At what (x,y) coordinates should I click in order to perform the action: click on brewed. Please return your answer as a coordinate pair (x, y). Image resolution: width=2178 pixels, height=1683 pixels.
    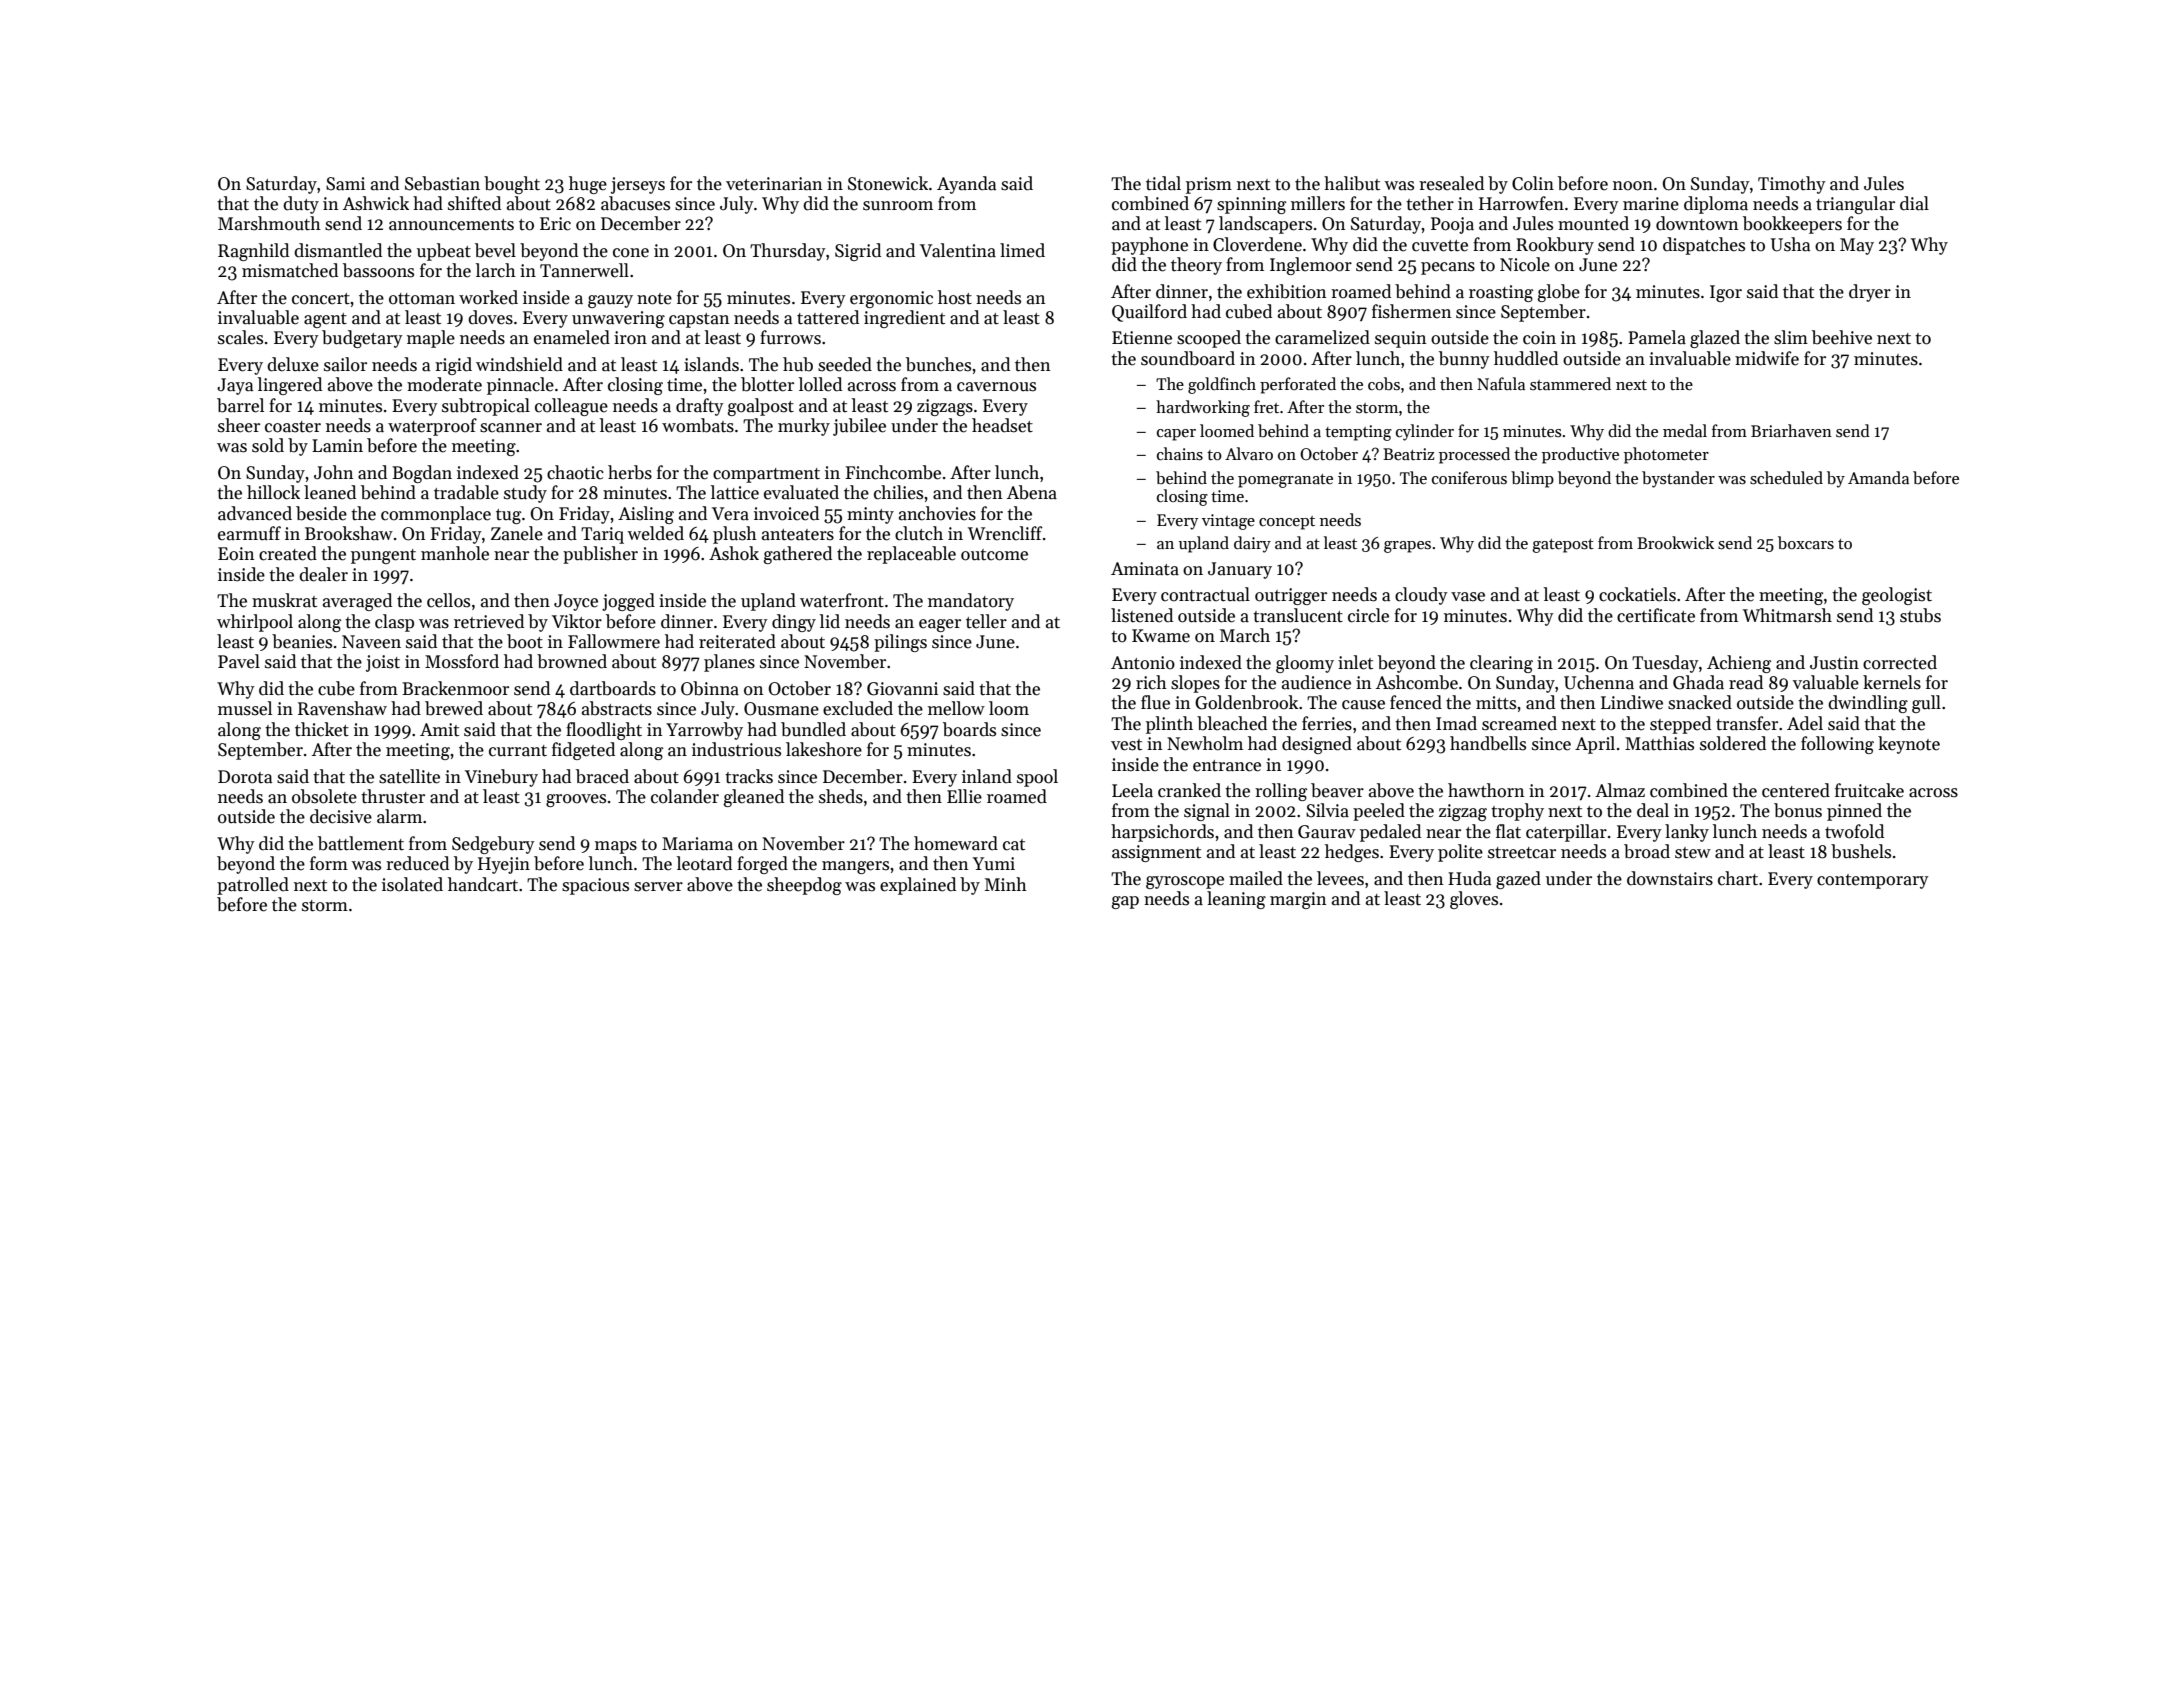
    Looking at the image, I should click on (454, 708).
